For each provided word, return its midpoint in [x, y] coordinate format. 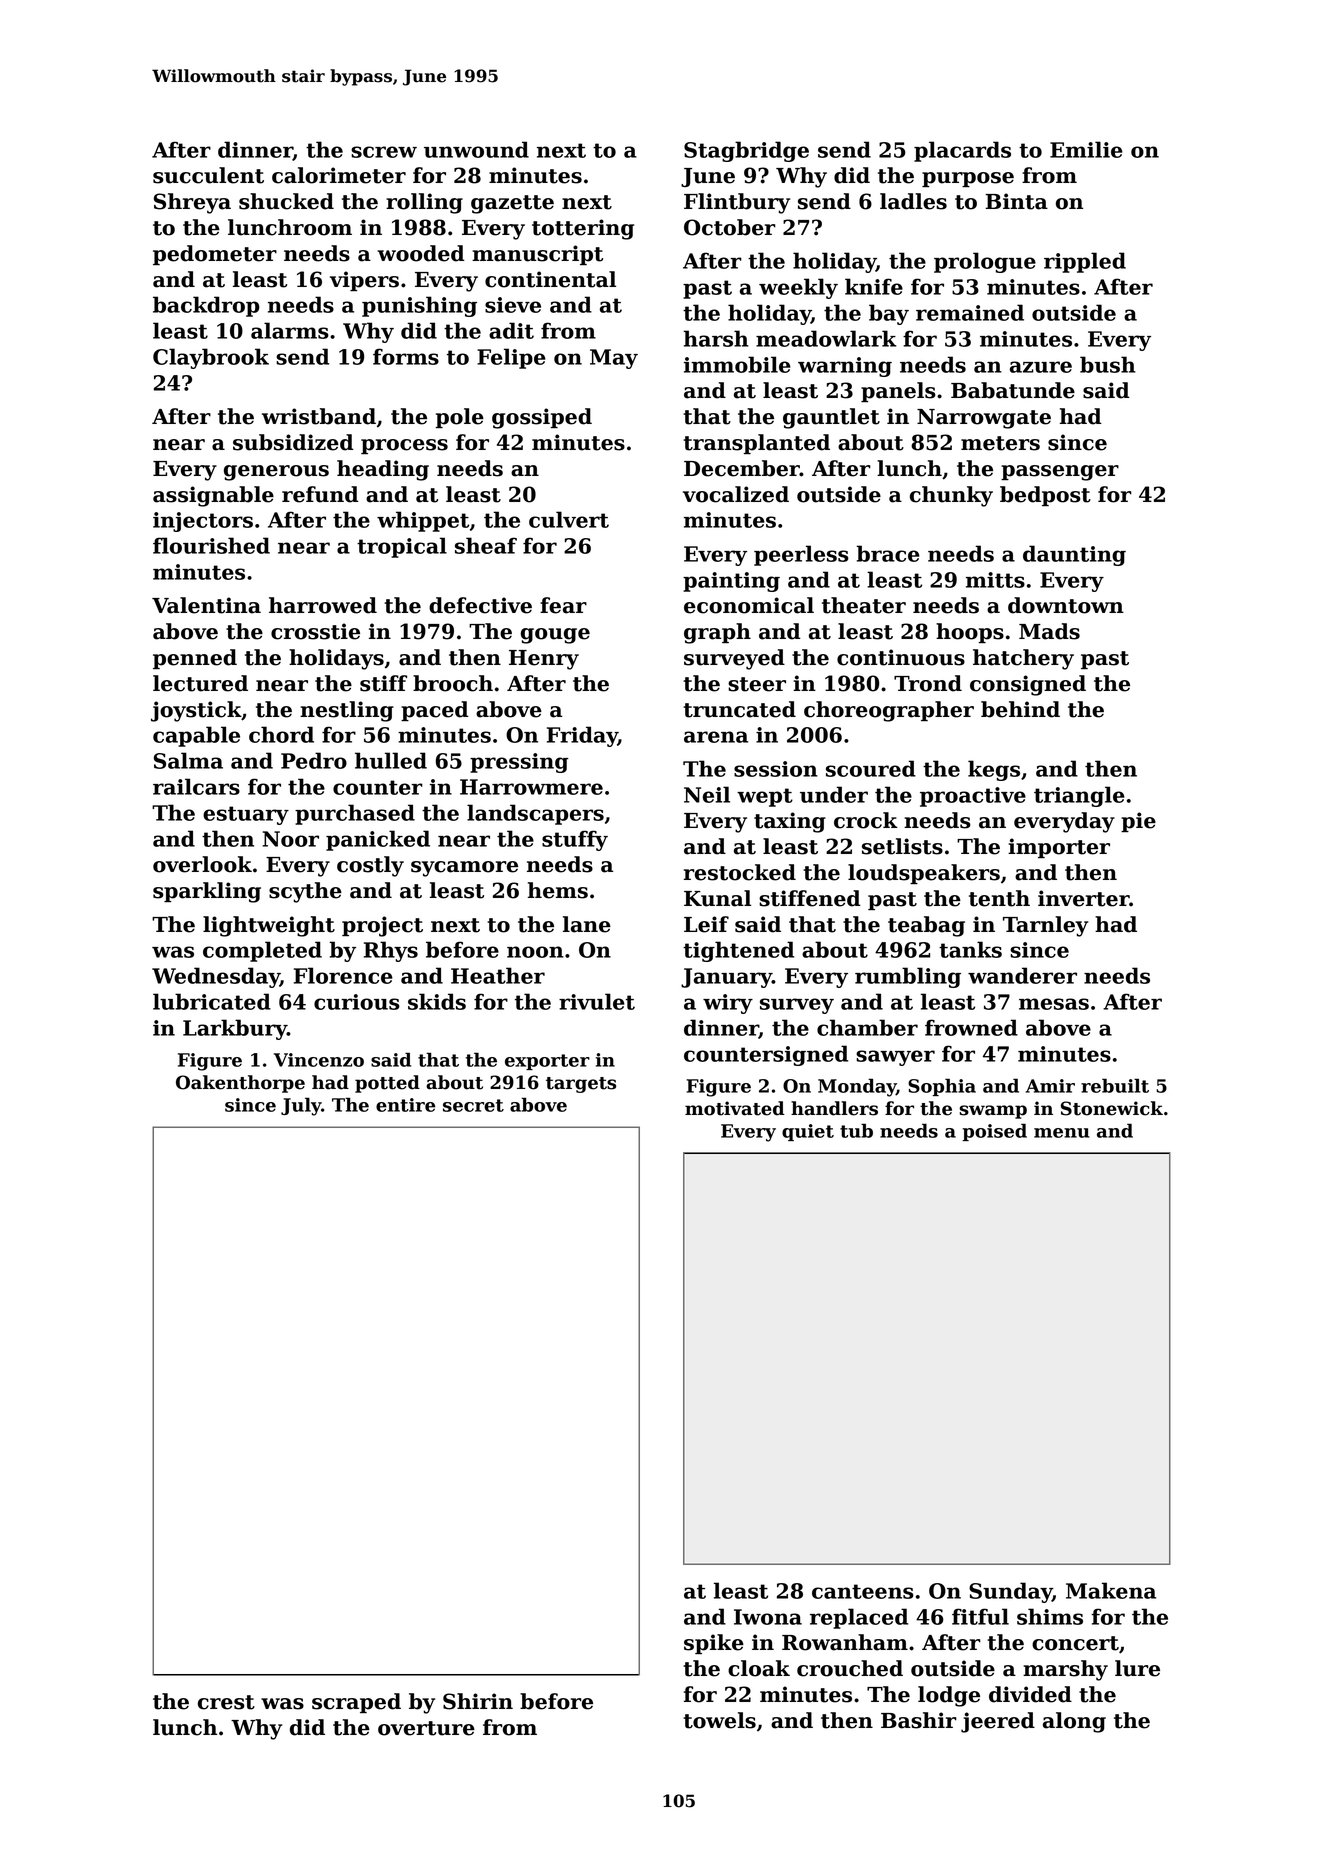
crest [226, 1702]
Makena [1111, 1590]
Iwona [768, 1617]
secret [473, 1105]
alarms [290, 330]
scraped [356, 1703]
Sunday [1010, 1592]
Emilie [1086, 149]
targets [581, 1085]
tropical [402, 547]
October [730, 227]
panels [898, 392]
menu [1062, 1133]
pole [460, 418]
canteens [863, 1591]
